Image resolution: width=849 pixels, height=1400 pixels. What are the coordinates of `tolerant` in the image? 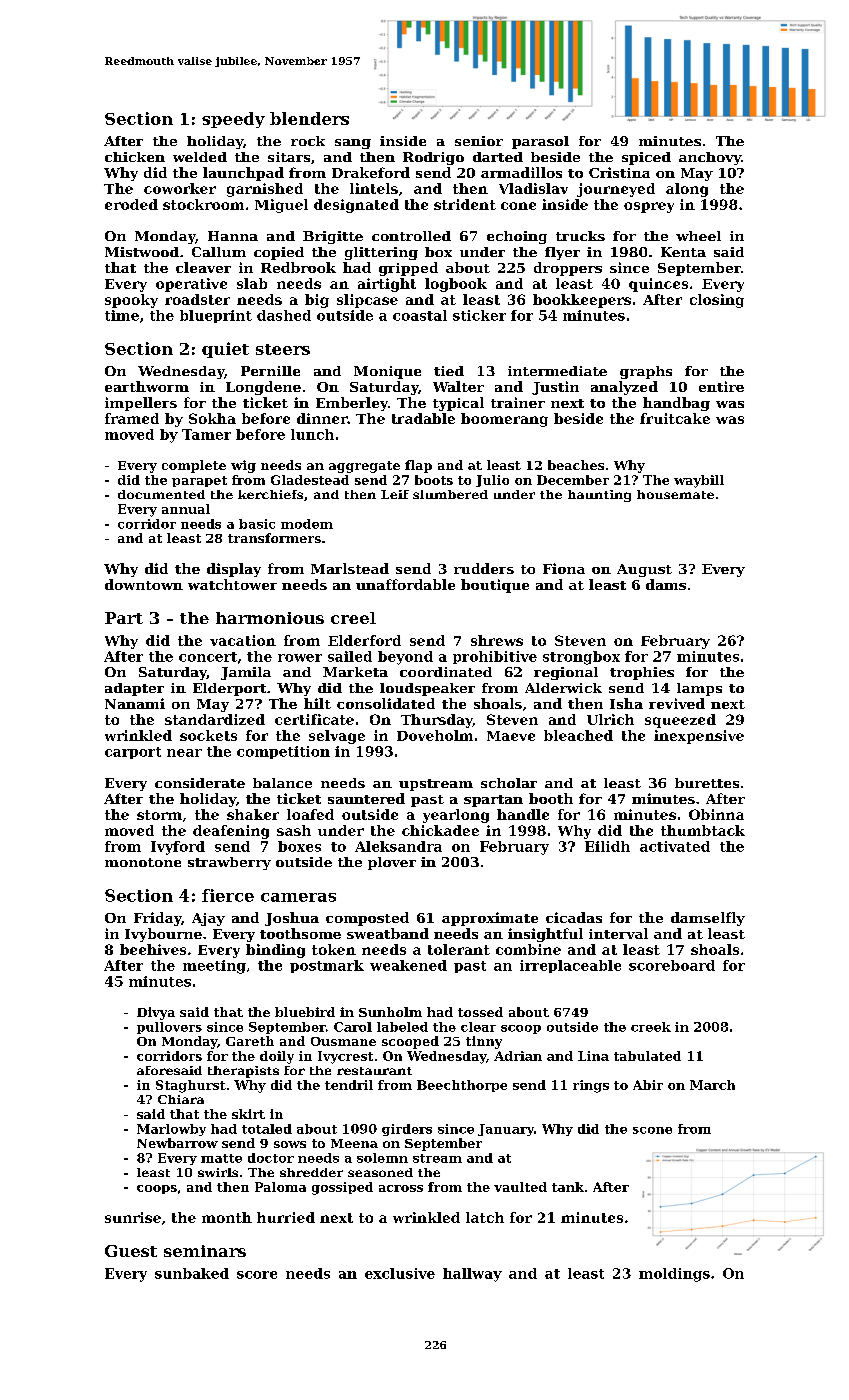 It's located at (459, 949).
